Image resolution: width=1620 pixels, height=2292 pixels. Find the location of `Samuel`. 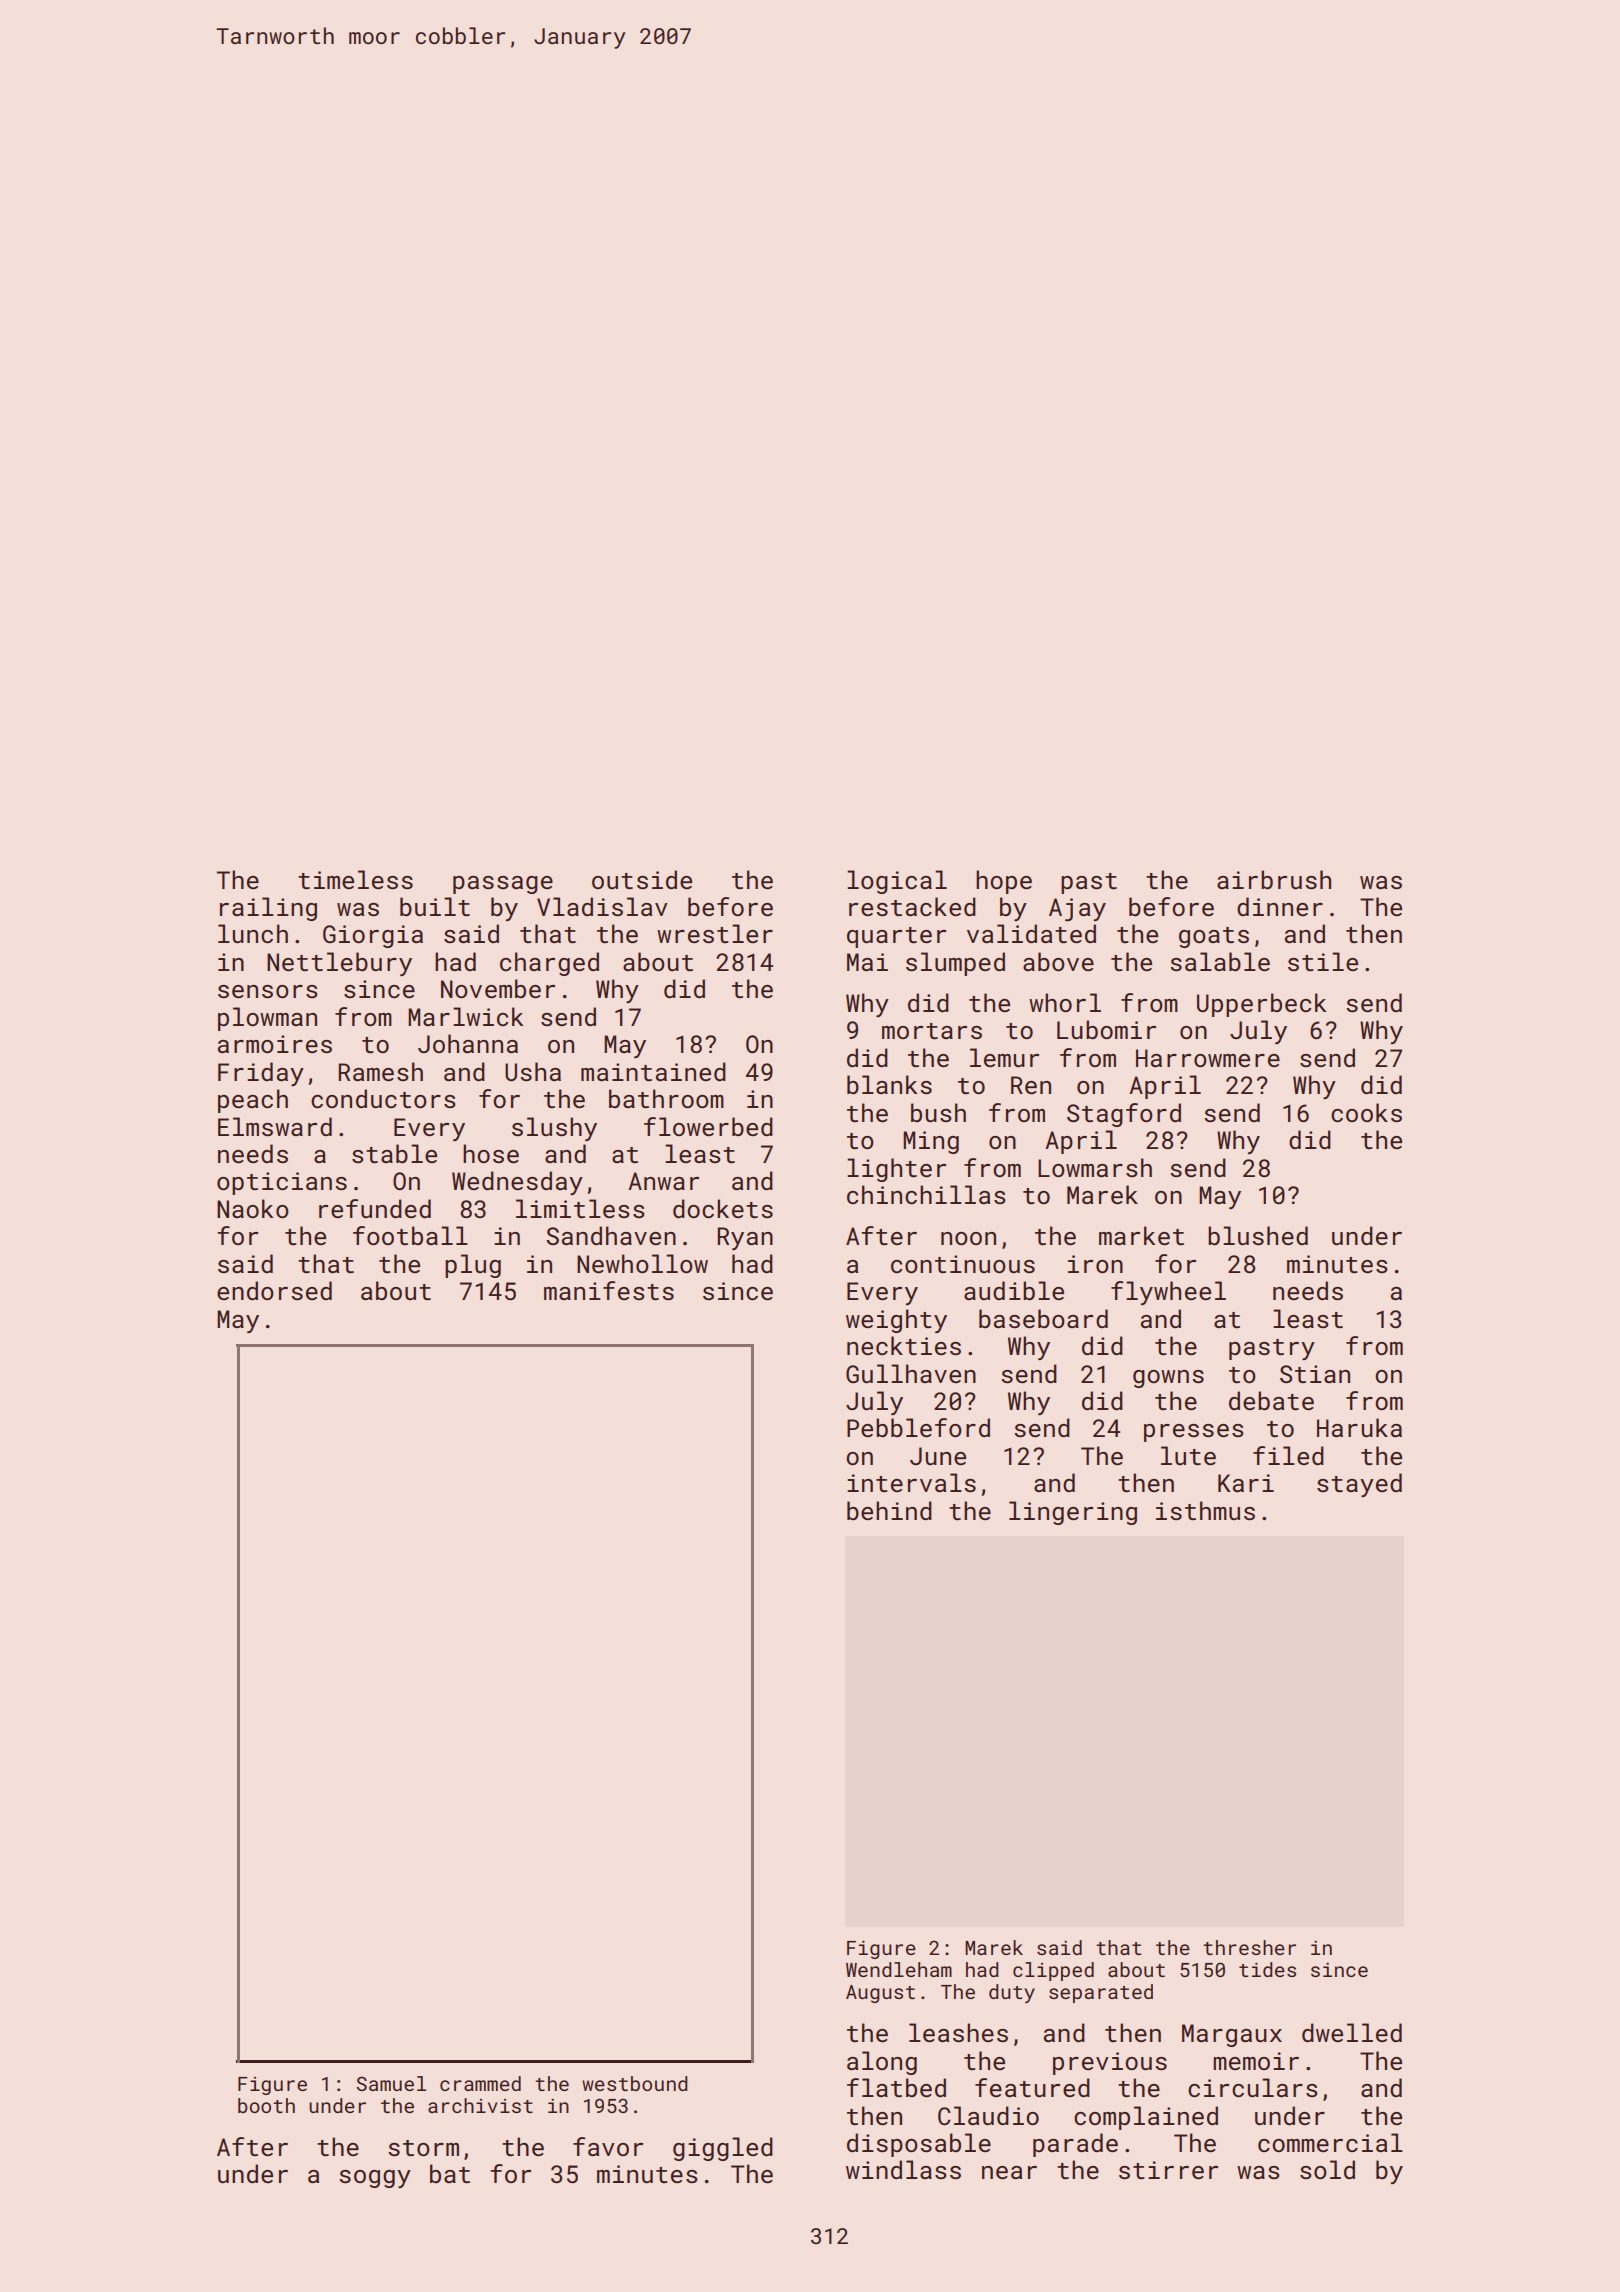

Samuel is located at coordinates (391, 2083).
